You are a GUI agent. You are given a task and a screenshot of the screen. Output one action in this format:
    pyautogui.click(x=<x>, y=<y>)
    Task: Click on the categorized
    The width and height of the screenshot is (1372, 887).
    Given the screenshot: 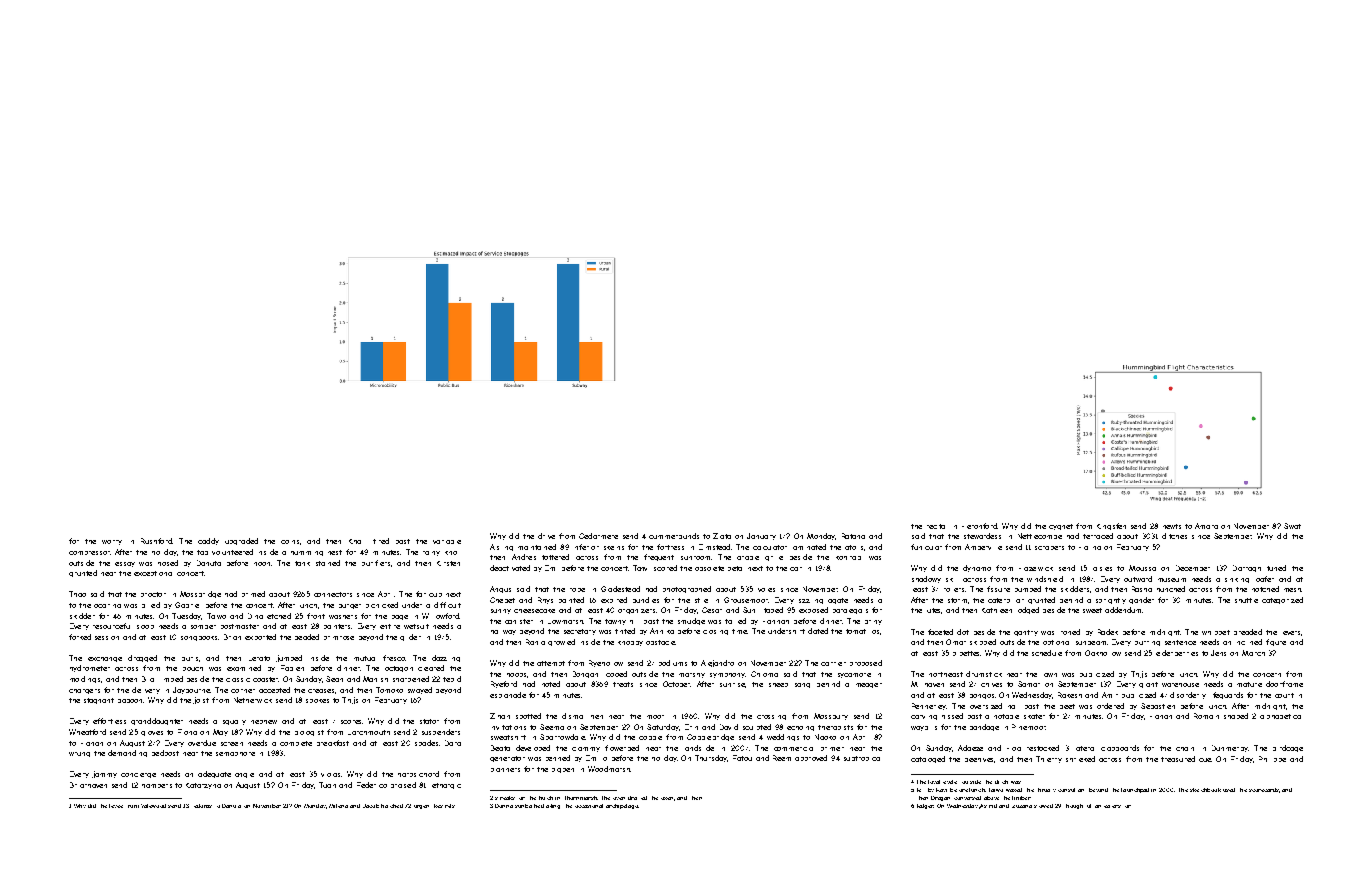 What is the action you would take?
    pyautogui.click(x=1282, y=600)
